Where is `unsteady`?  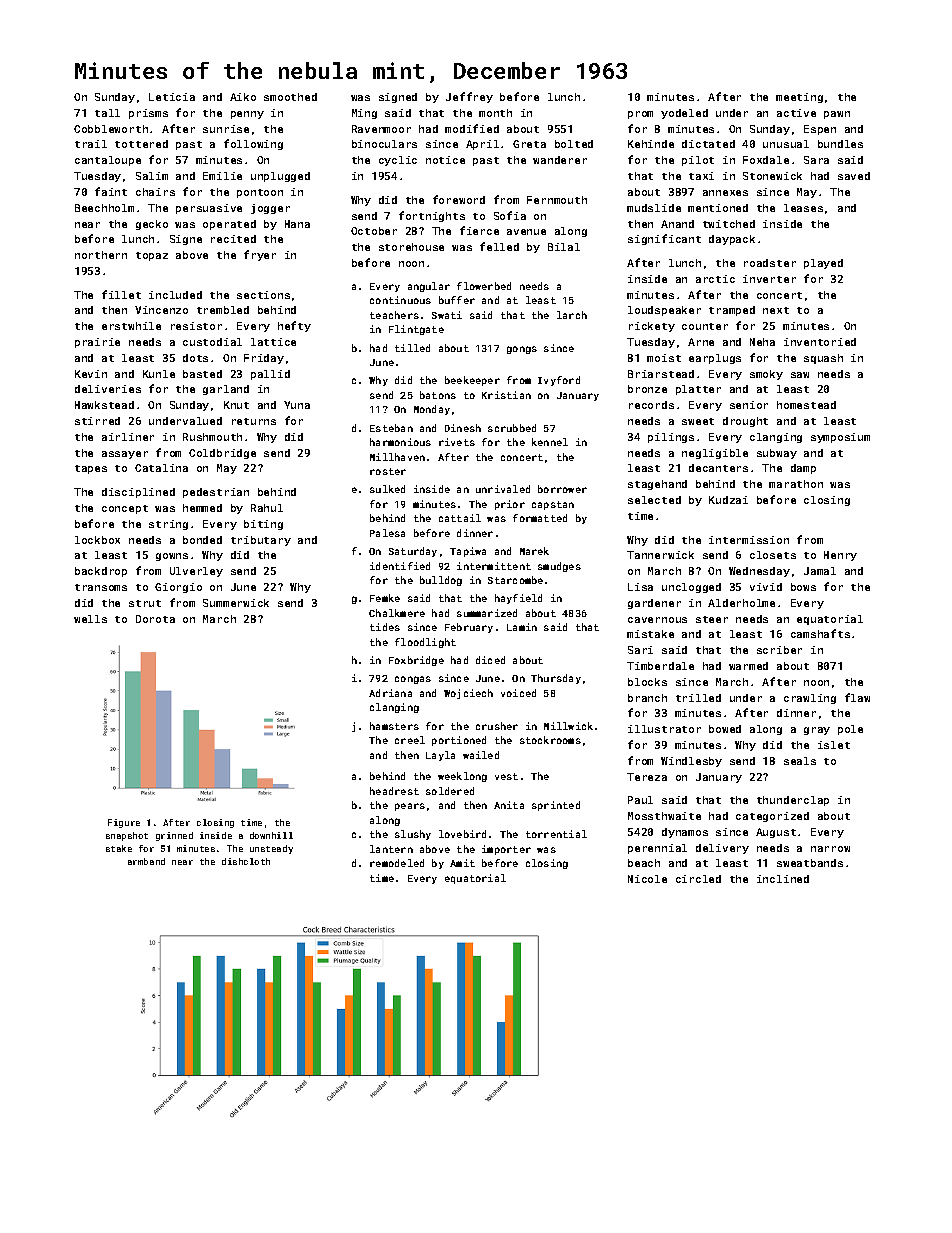
unsteady is located at coordinates (271, 849).
